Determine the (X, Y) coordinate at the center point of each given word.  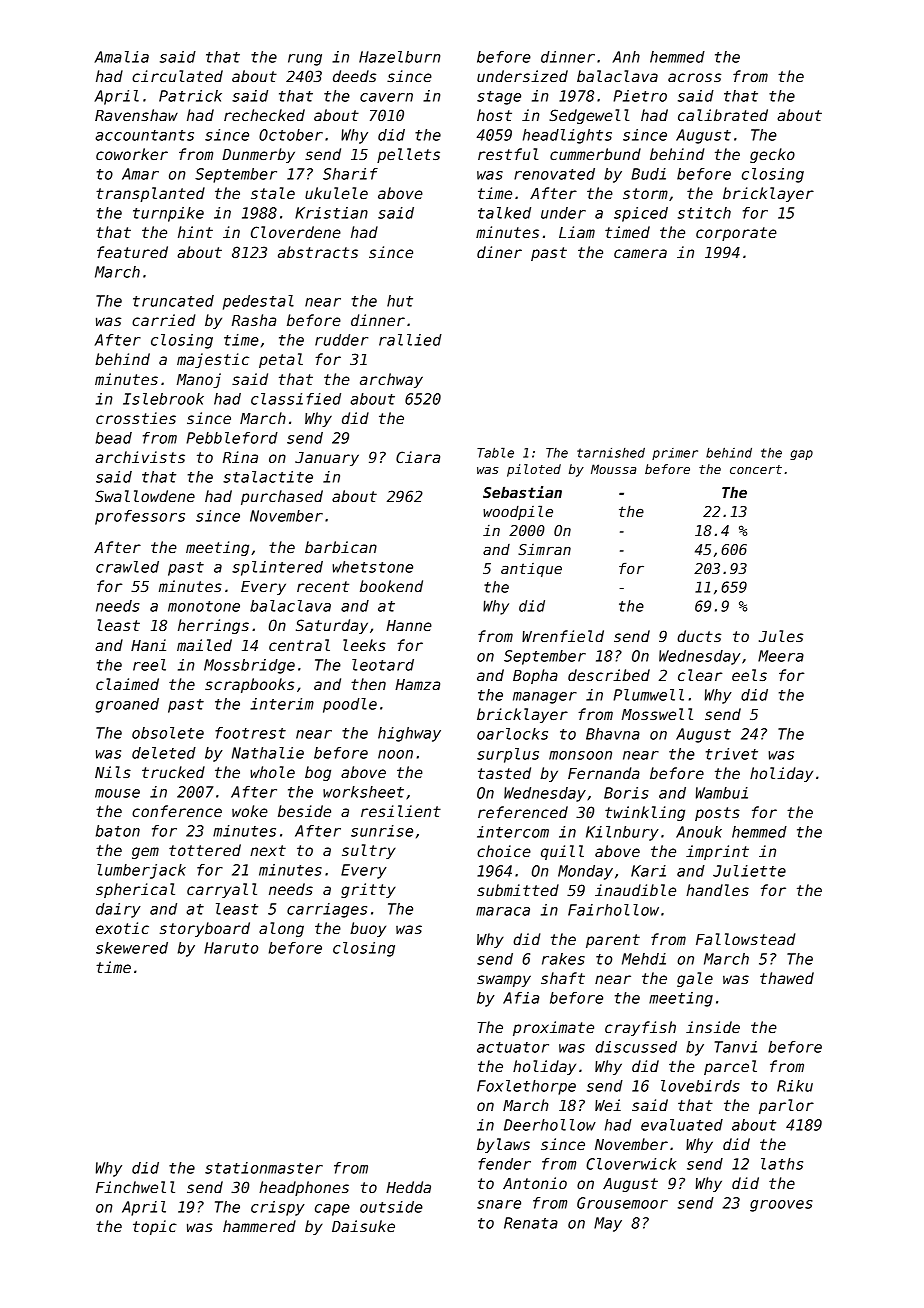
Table (495, 452)
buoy (368, 929)
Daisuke (363, 1226)
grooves (781, 1206)
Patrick (190, 96)
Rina (240, 457)
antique (531, 570)
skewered (132, 948)
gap (801, 455)
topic (155, 1227)
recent (323, 586)
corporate (736, 234)
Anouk (699, 832)
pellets (408, 155)
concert (756, 469)
